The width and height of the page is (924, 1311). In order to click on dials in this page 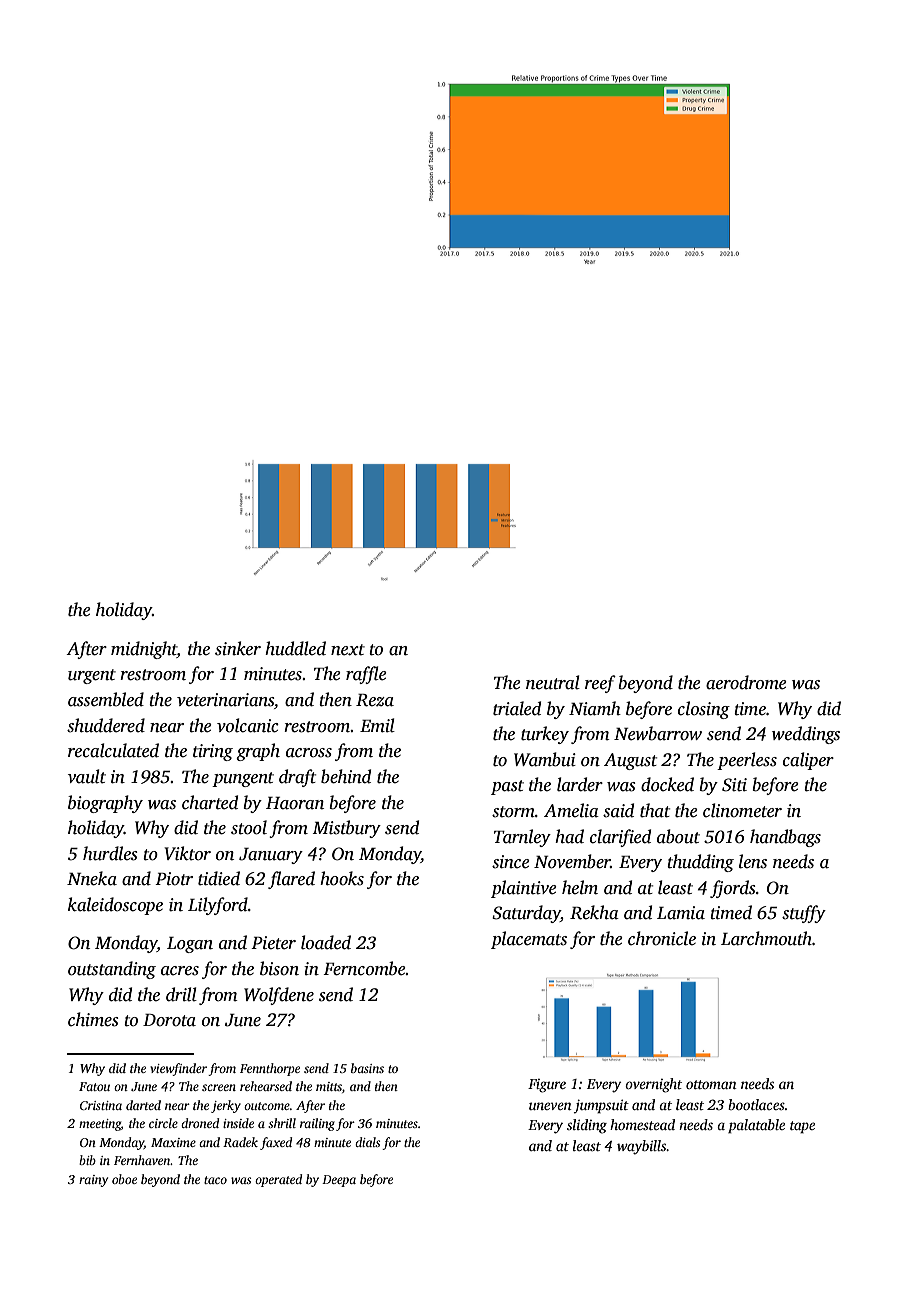, I will do `click(367, 1142)`.
